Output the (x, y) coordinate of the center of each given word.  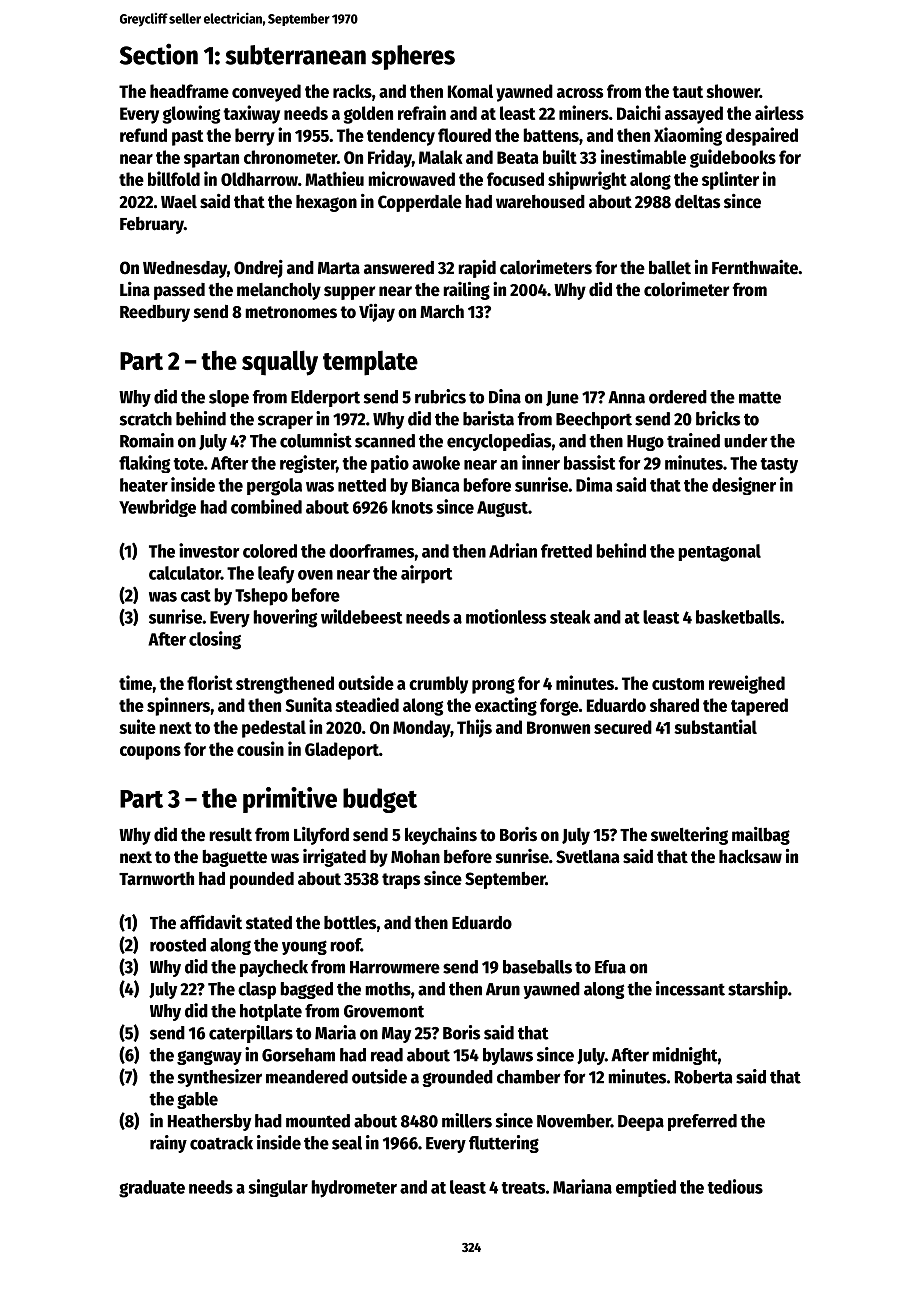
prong (493, 686)
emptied (646, 1188)
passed (179, 291)
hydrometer (354, 1189)
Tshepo (261, 597)
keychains (441, 836)
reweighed (747, 684)
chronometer (290, 157)
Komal (470, 91)
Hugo (645, 443)
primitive (290, 800)
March (442, 311)
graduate (152, 1189)
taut (687, 92)
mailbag (761, 836)
